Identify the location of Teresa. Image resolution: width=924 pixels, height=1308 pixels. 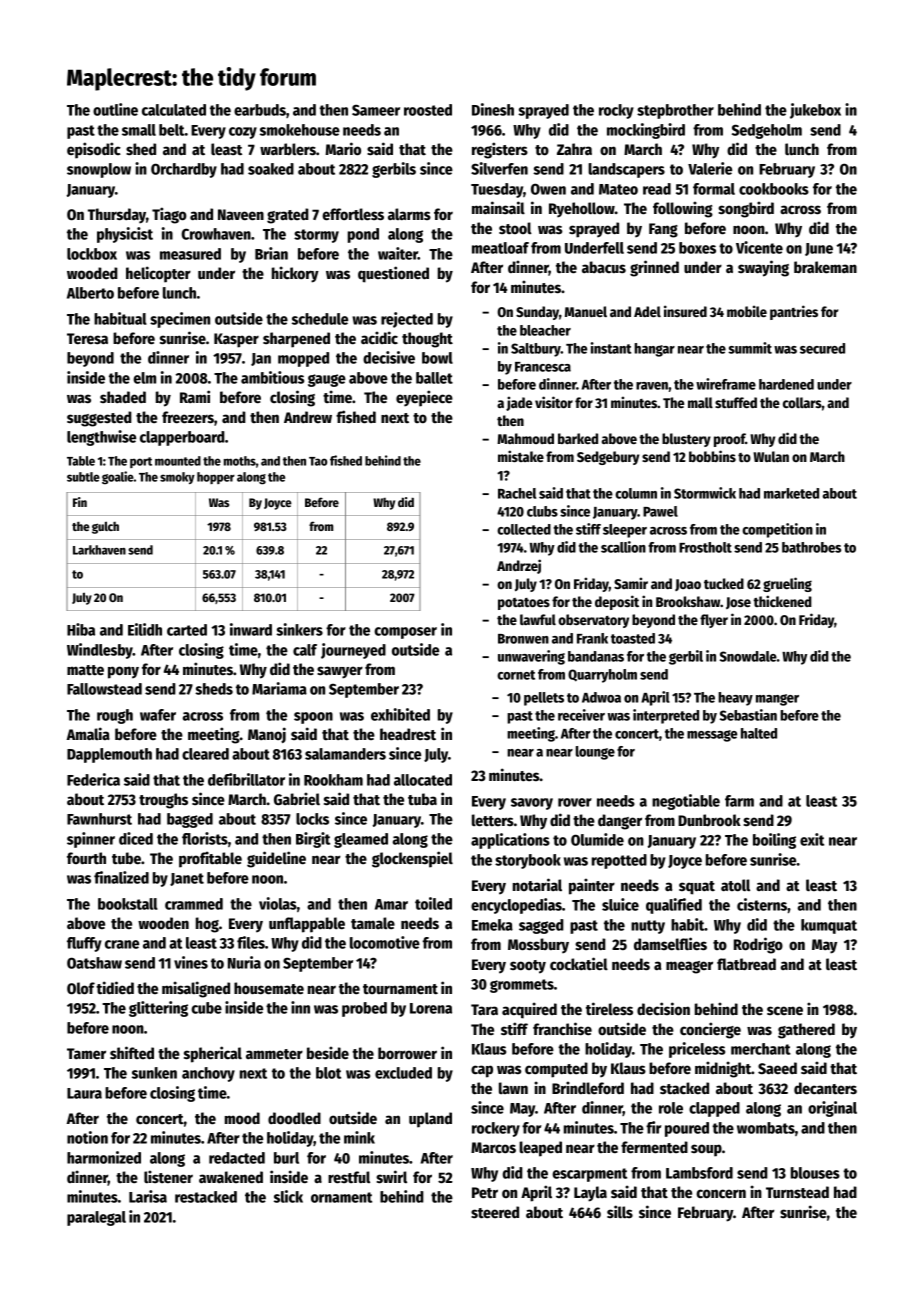
(87, 339).
